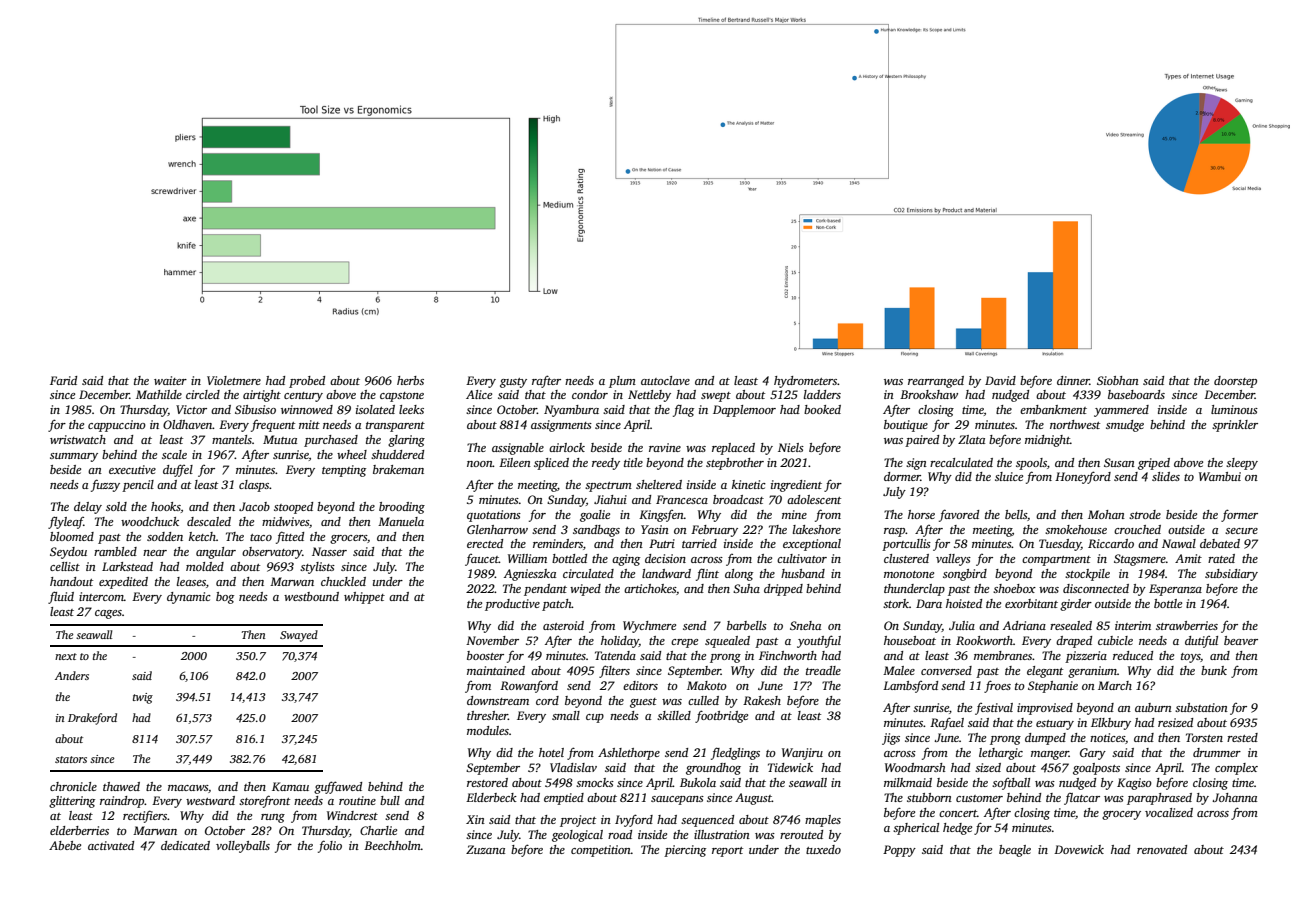 The height and width of the page is (924, 1308). What do you see at coordinates (1000, 380) in the page?
I see `David` at bounding box center [1000, 380].
